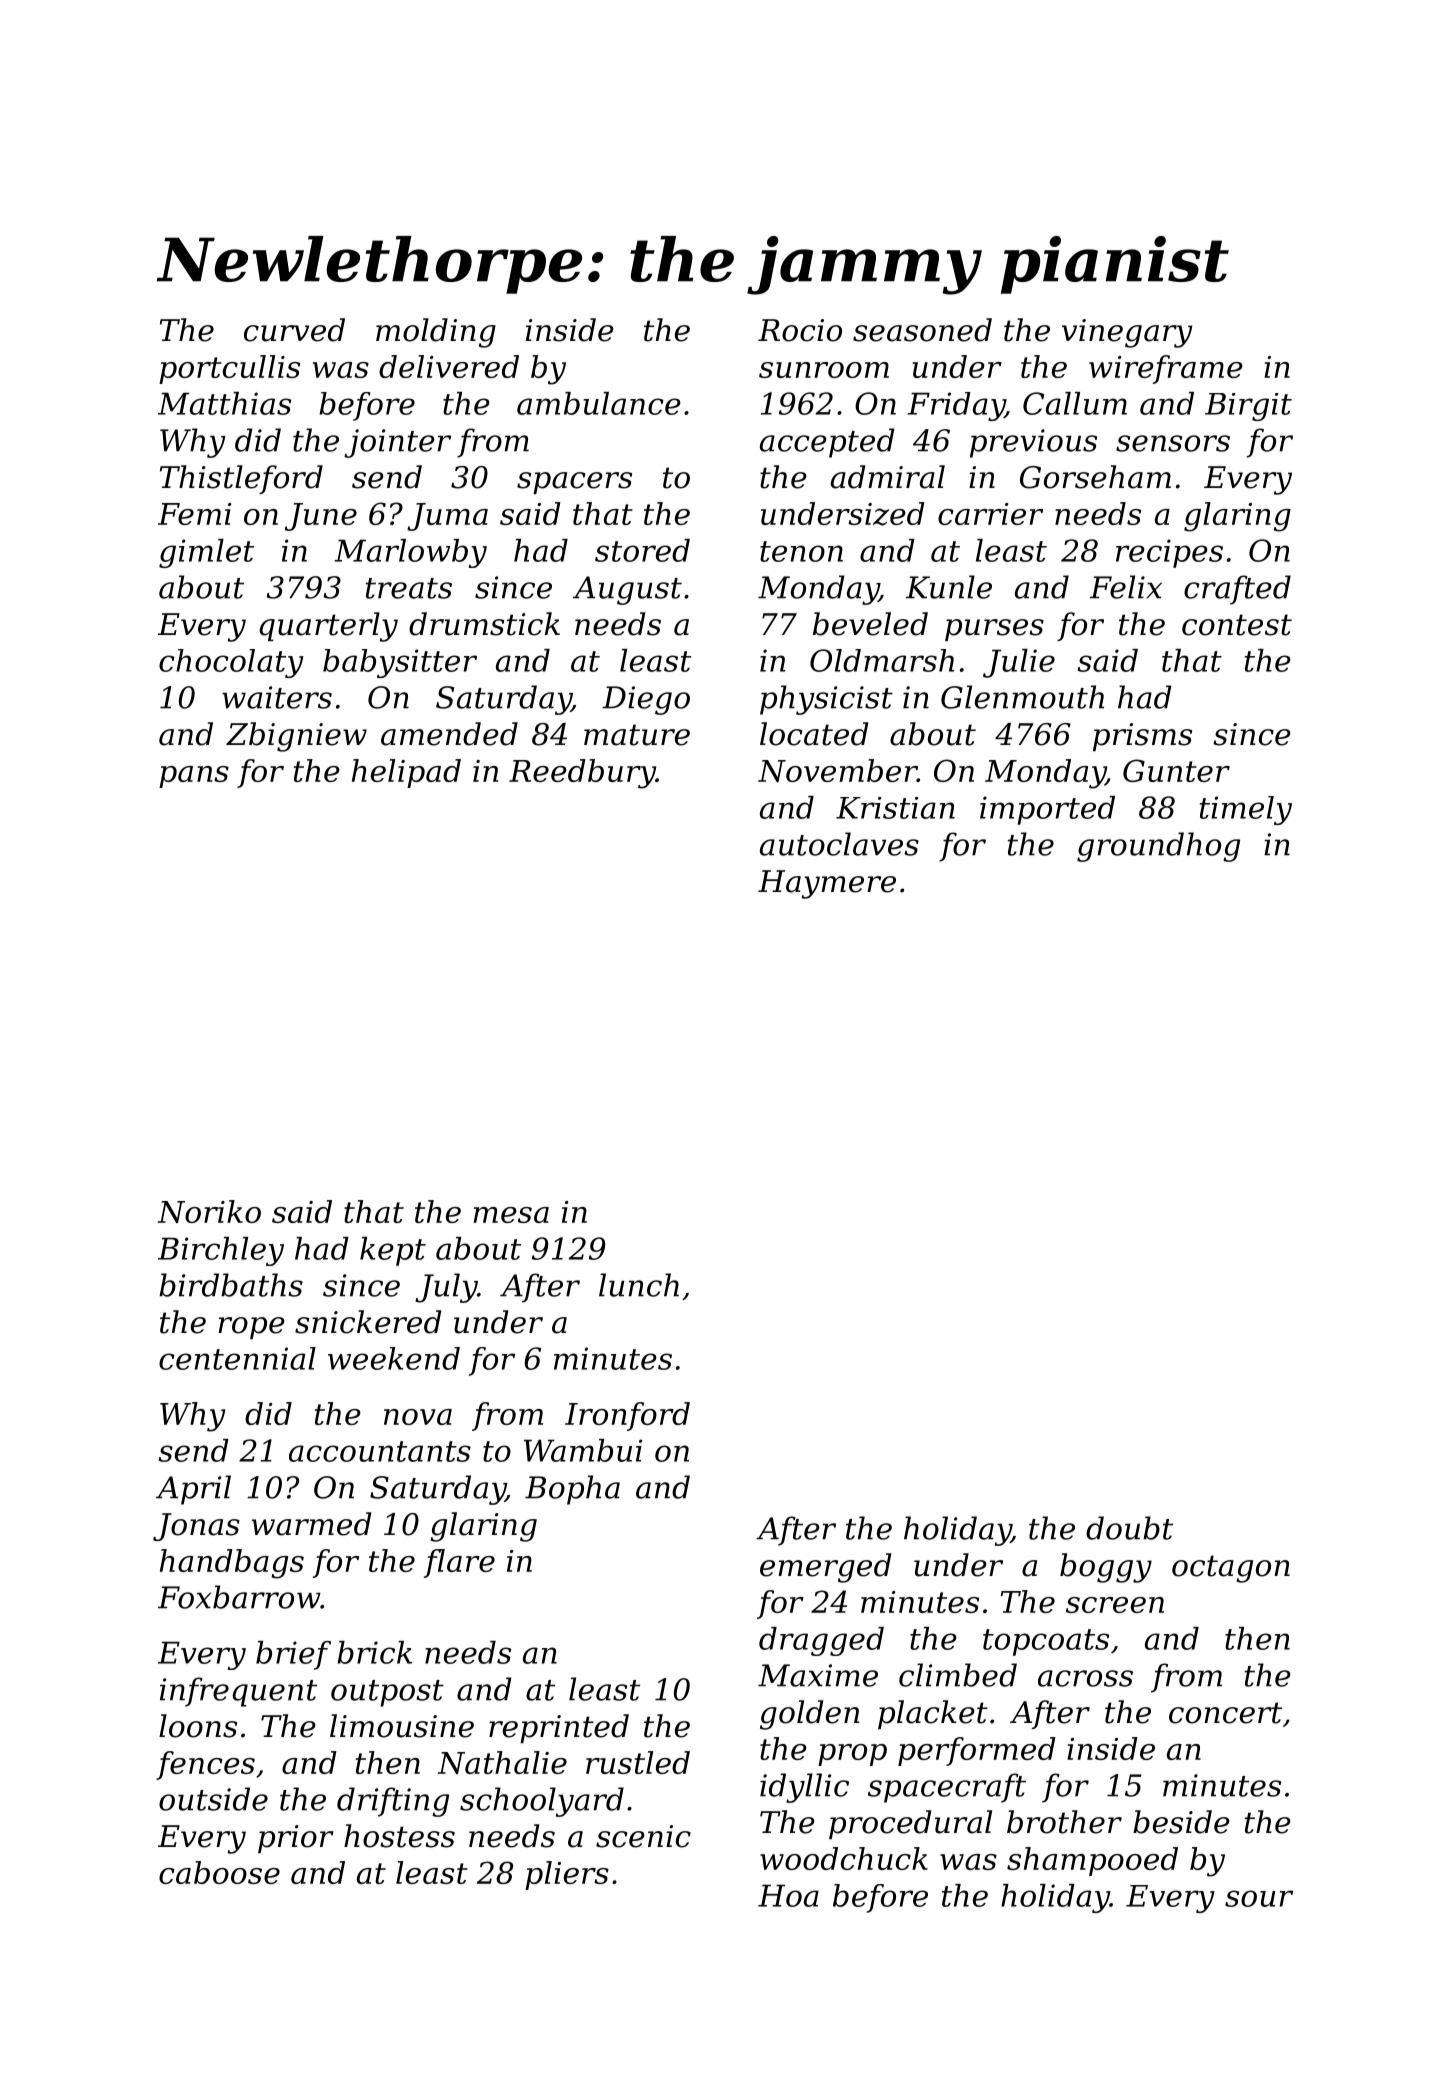  Describe the element at coordinates (827, 443) in the document. I see `accepted` at that location.
